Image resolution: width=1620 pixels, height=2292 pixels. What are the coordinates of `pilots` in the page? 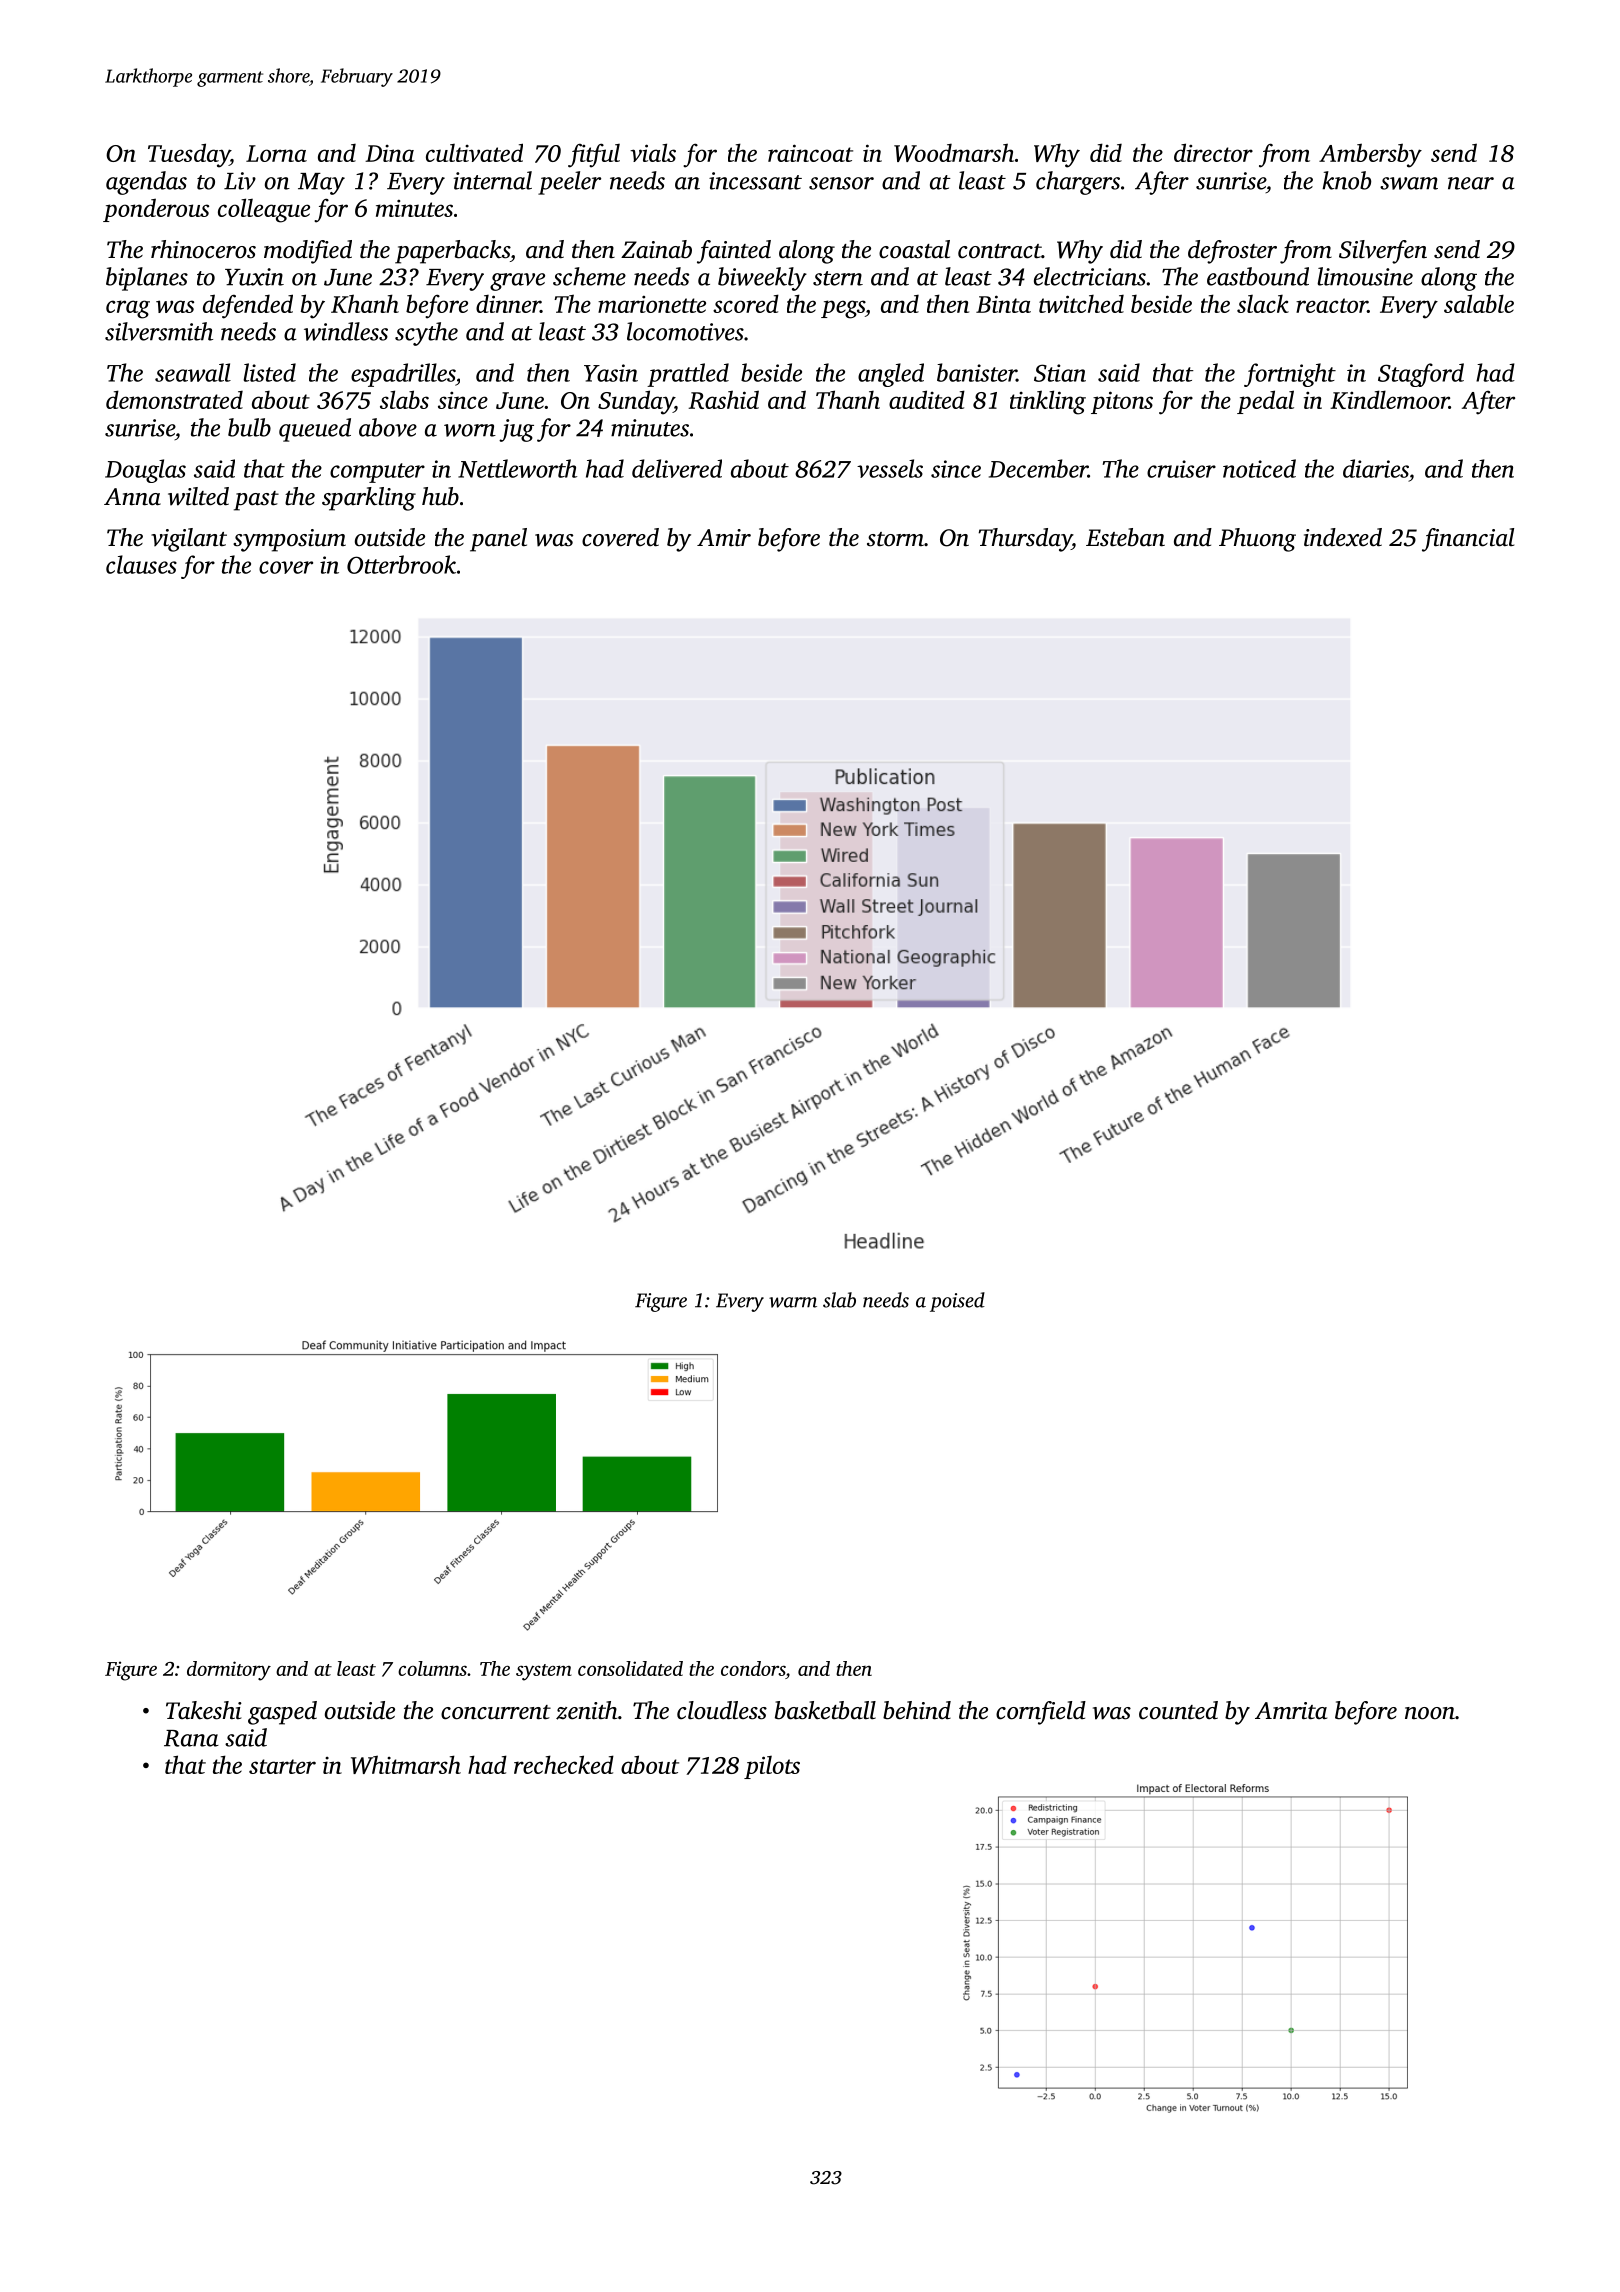 It's located at (772, 1767).
